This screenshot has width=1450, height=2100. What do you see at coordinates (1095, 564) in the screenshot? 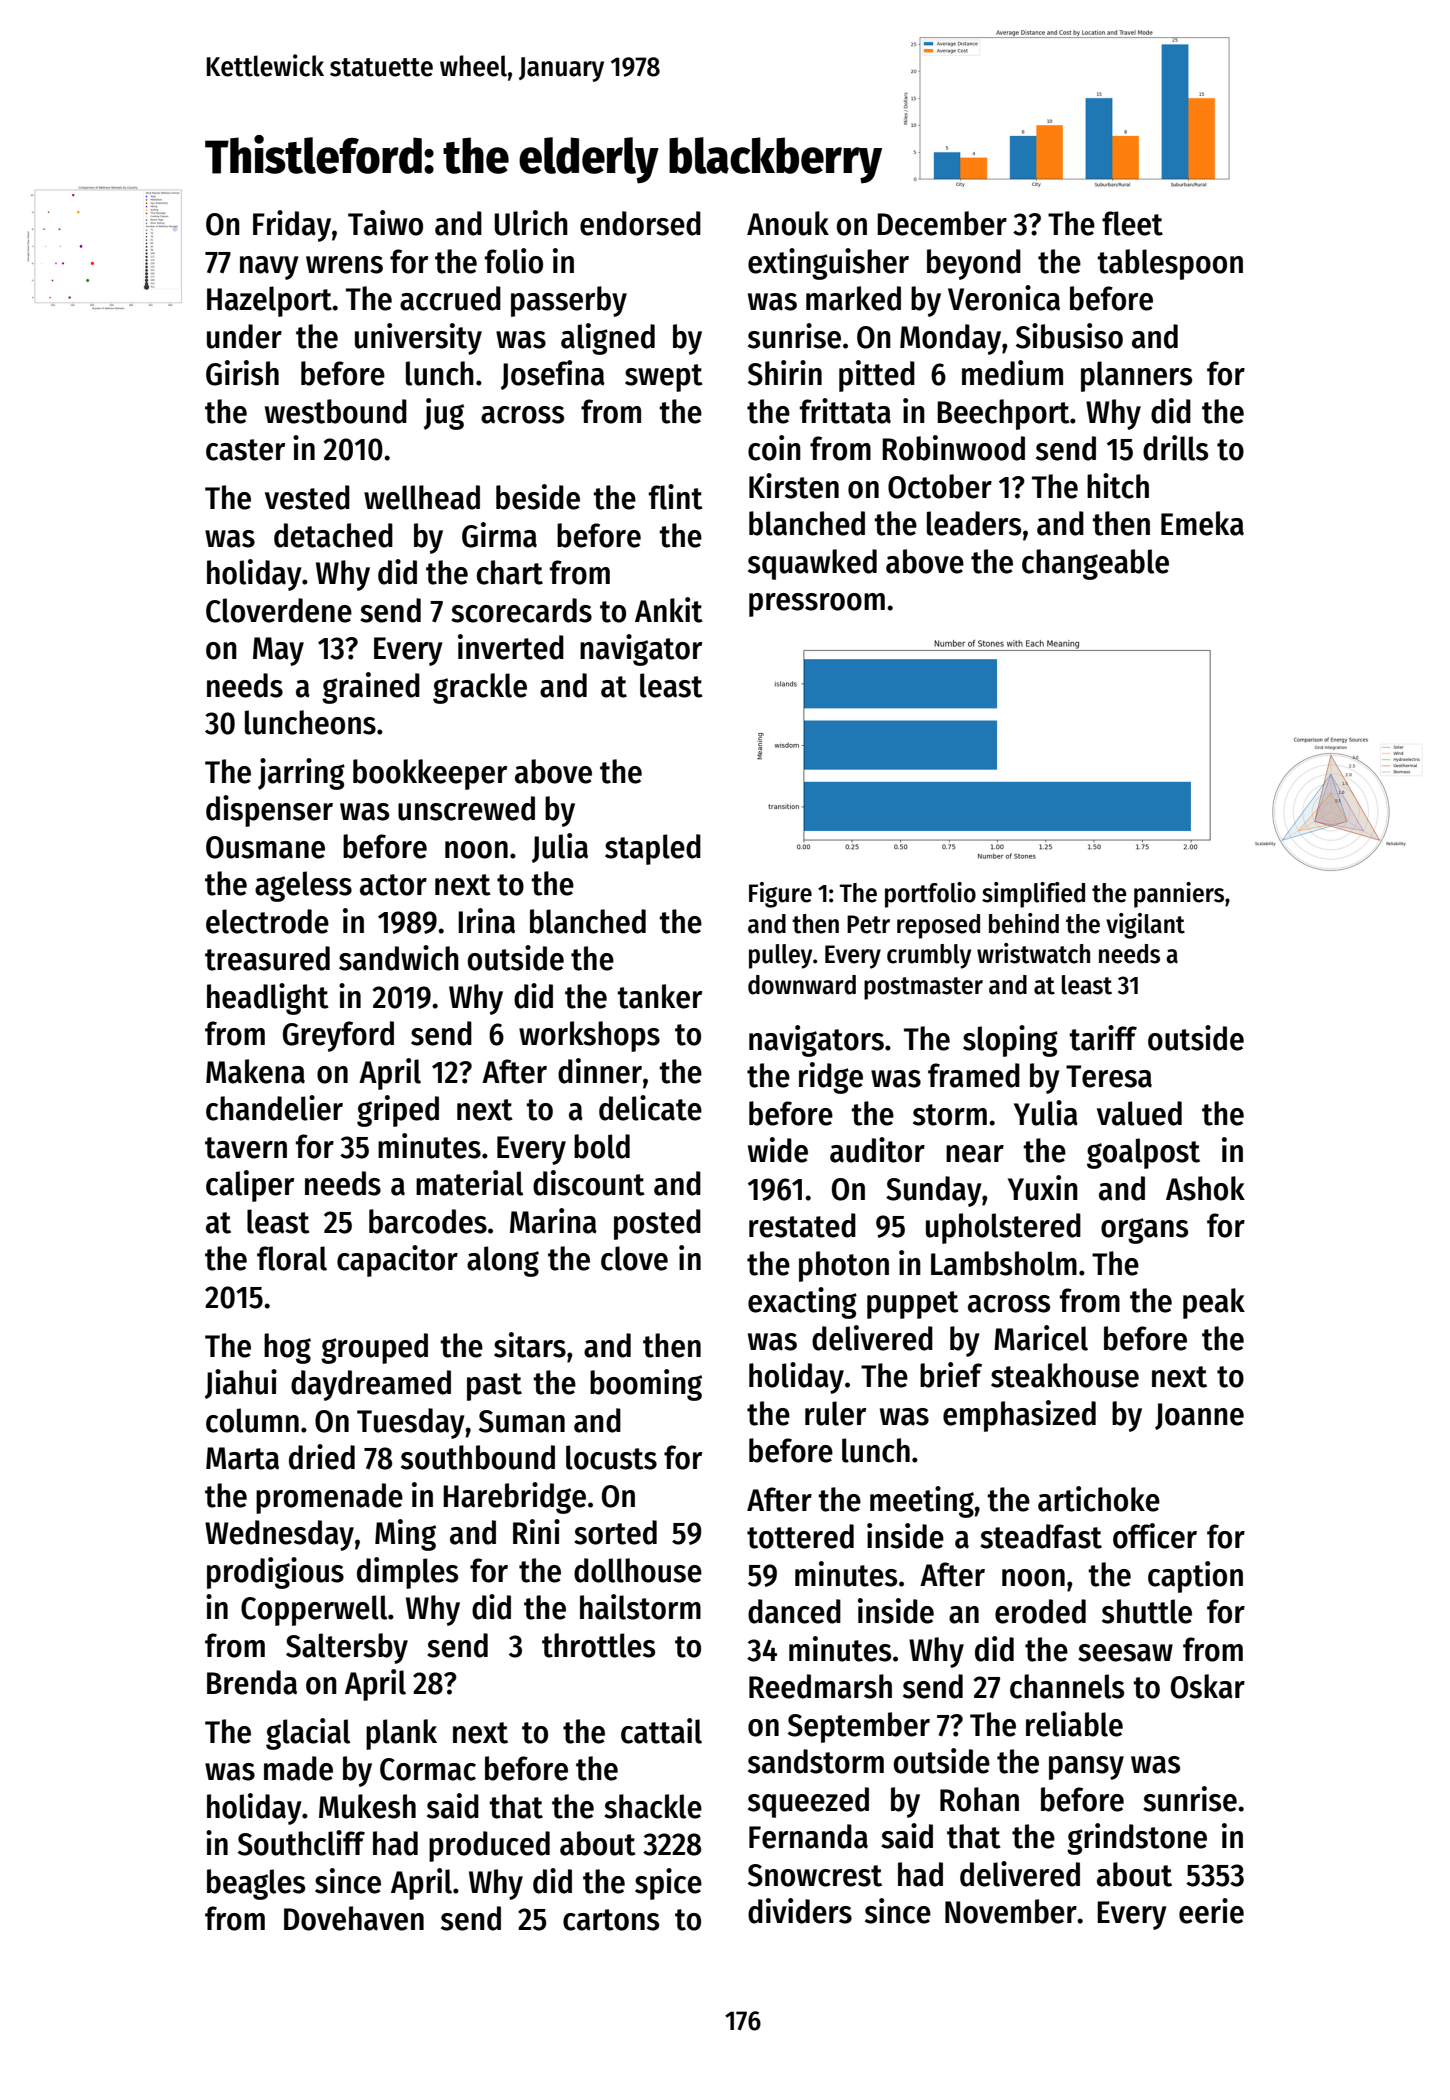
I see `changeable` at bounding box center [1095, 564].
